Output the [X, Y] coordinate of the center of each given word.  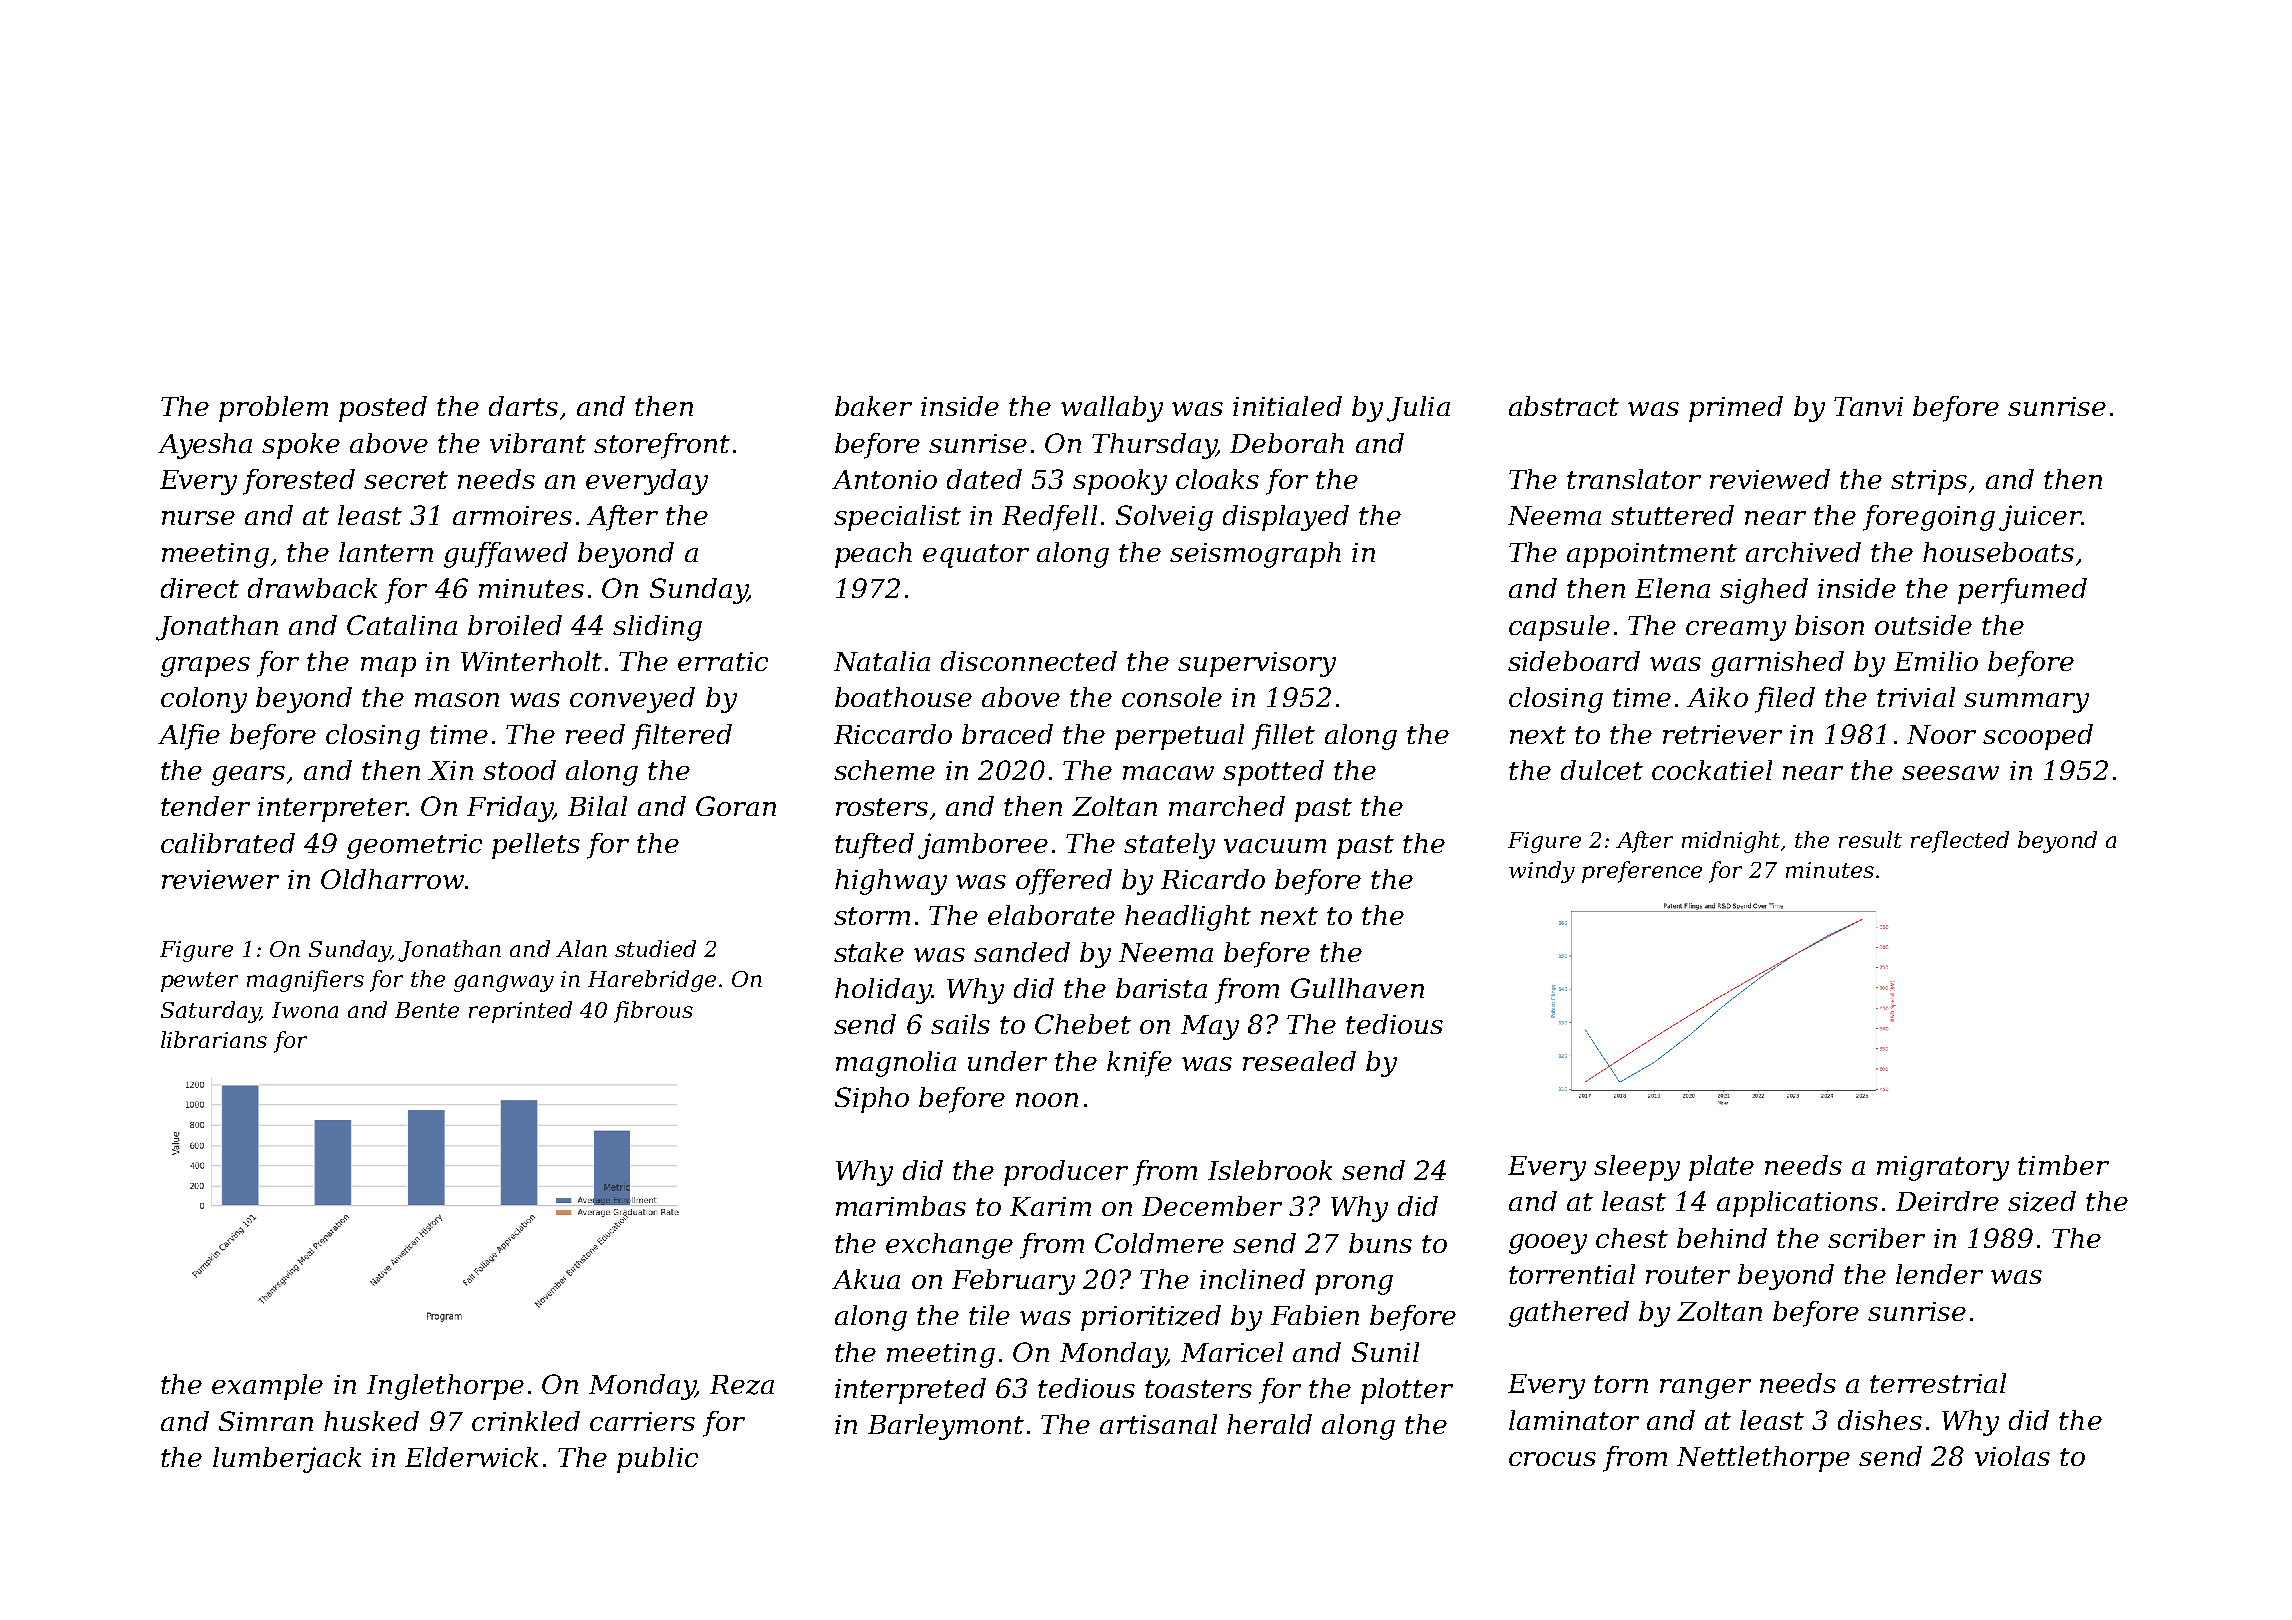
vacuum [1275, 846]
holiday [883, 991]
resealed [1299, 1061]
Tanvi [1868, 406]
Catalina [402, 625]
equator [976, 556]
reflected [1960, 842]
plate [1721, 1168]
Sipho [872, 1100]
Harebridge [652, 981]
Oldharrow [392, 879]
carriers [642, 1421]
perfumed [2022, 591]
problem [273, 409]
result [1870, 839]
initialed [1287, 406]
